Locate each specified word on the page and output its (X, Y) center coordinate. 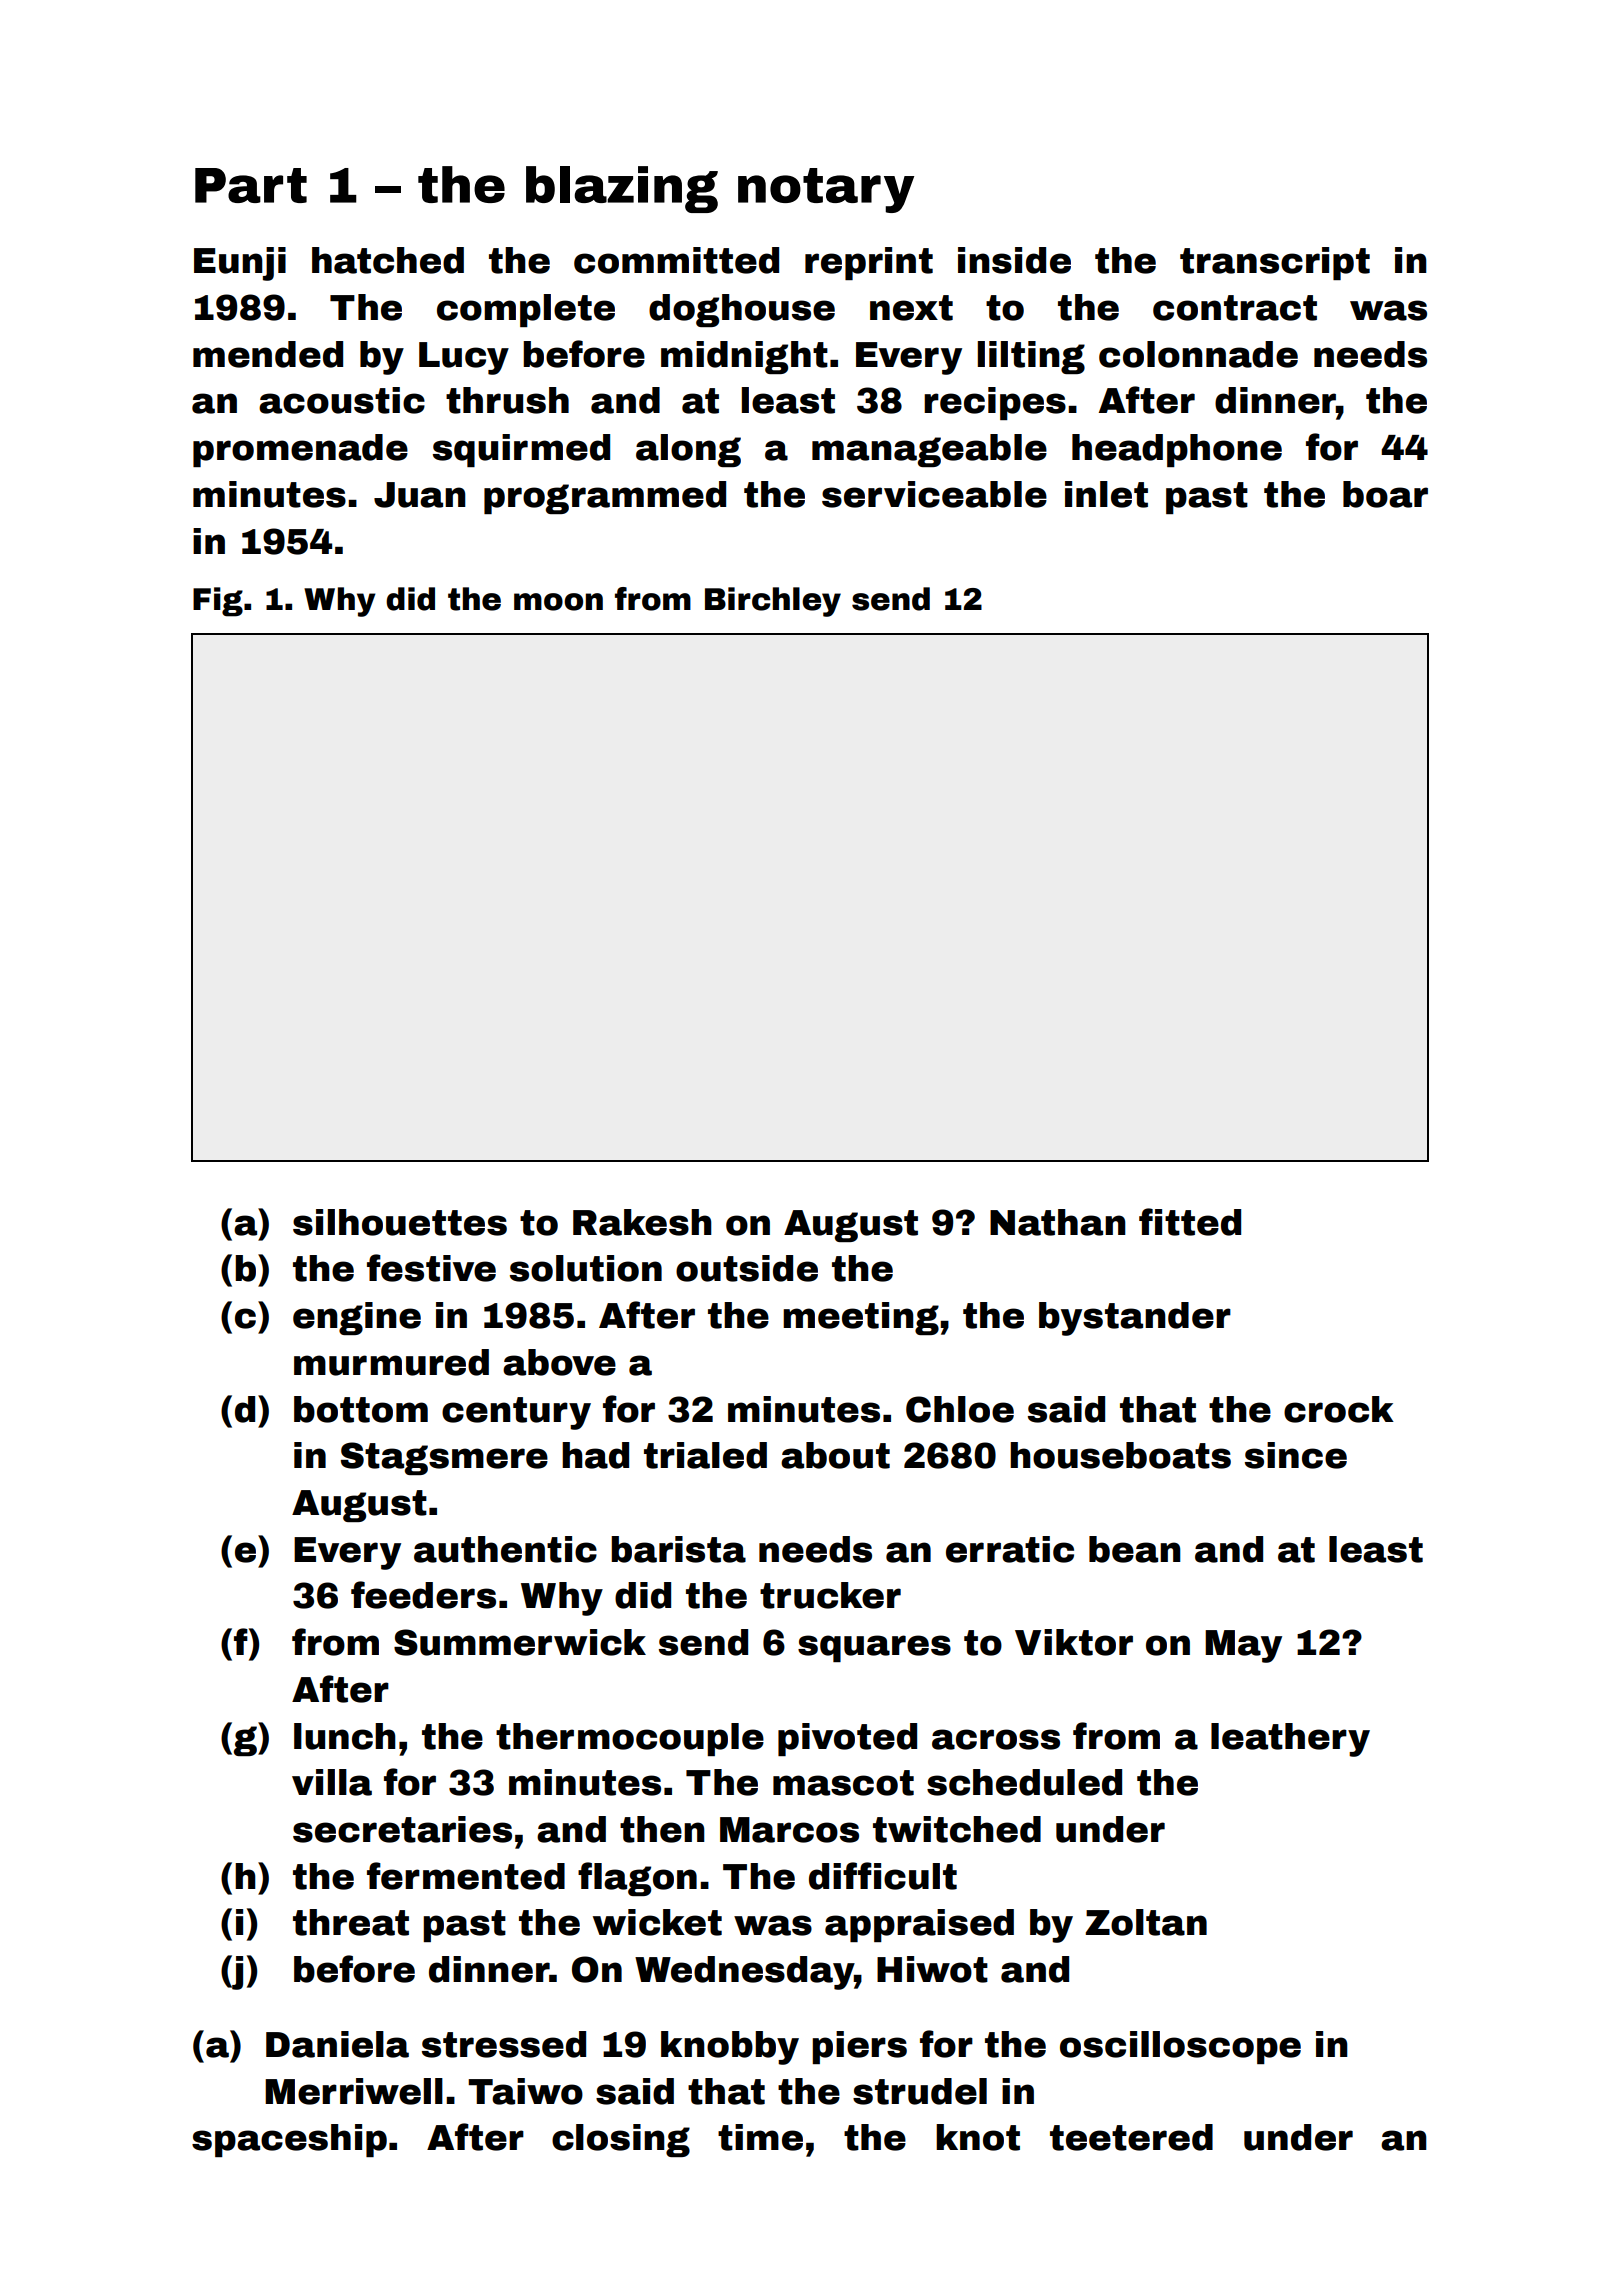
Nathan (1058, 1222)
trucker (830, 1595)
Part (251, 185)
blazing (622, 189)
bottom (361, 1409)
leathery (1290, 1740)
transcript (1275, 263)
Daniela (337, 2044)
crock (1339, 1409)
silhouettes (400, 1222)
